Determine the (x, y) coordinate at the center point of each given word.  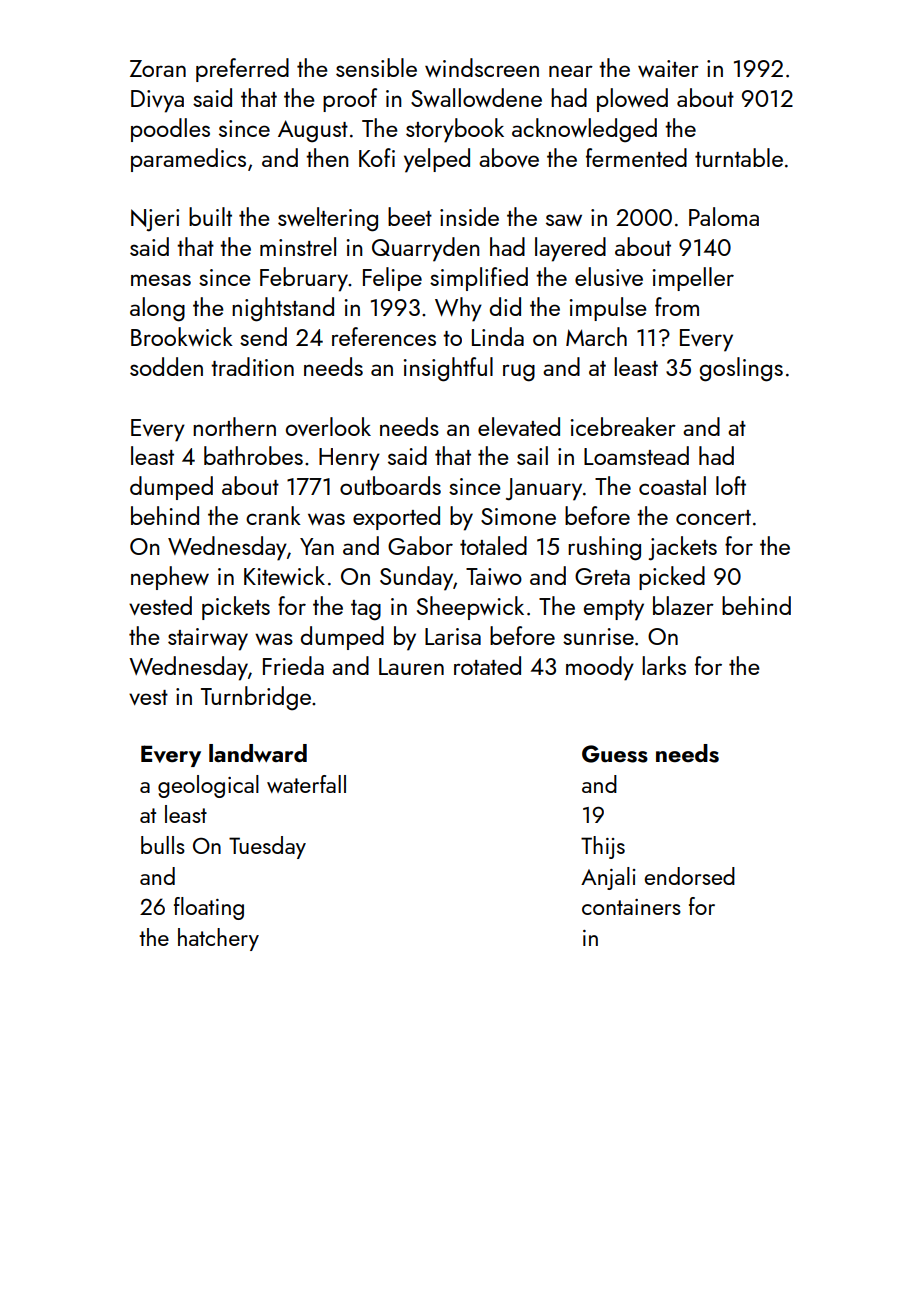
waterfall (306, 784)
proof (350, 100)
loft (731, 485)
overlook (328, 426)
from (677, 306)
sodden (166, 366)
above (509, 157)
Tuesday (267, 847)
